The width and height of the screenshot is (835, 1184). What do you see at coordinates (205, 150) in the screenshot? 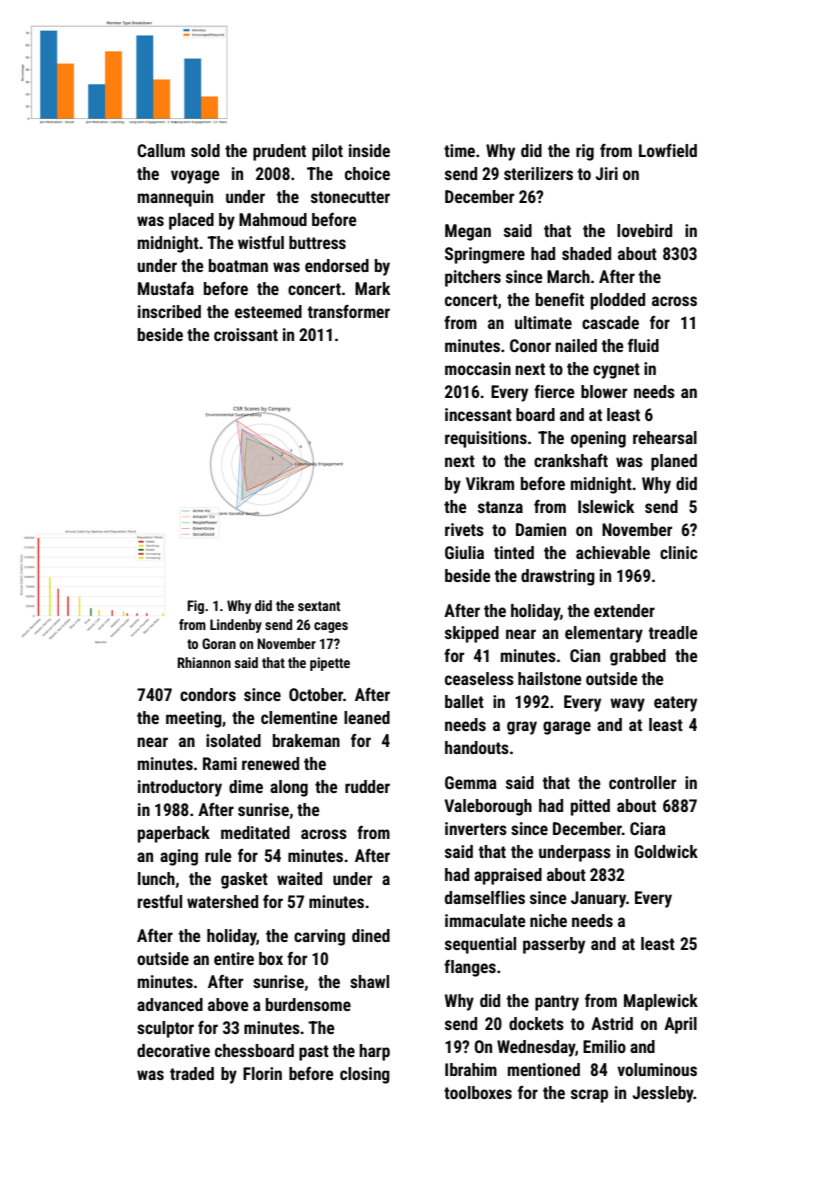
I see `sold` at bounding box center [205, 150].
